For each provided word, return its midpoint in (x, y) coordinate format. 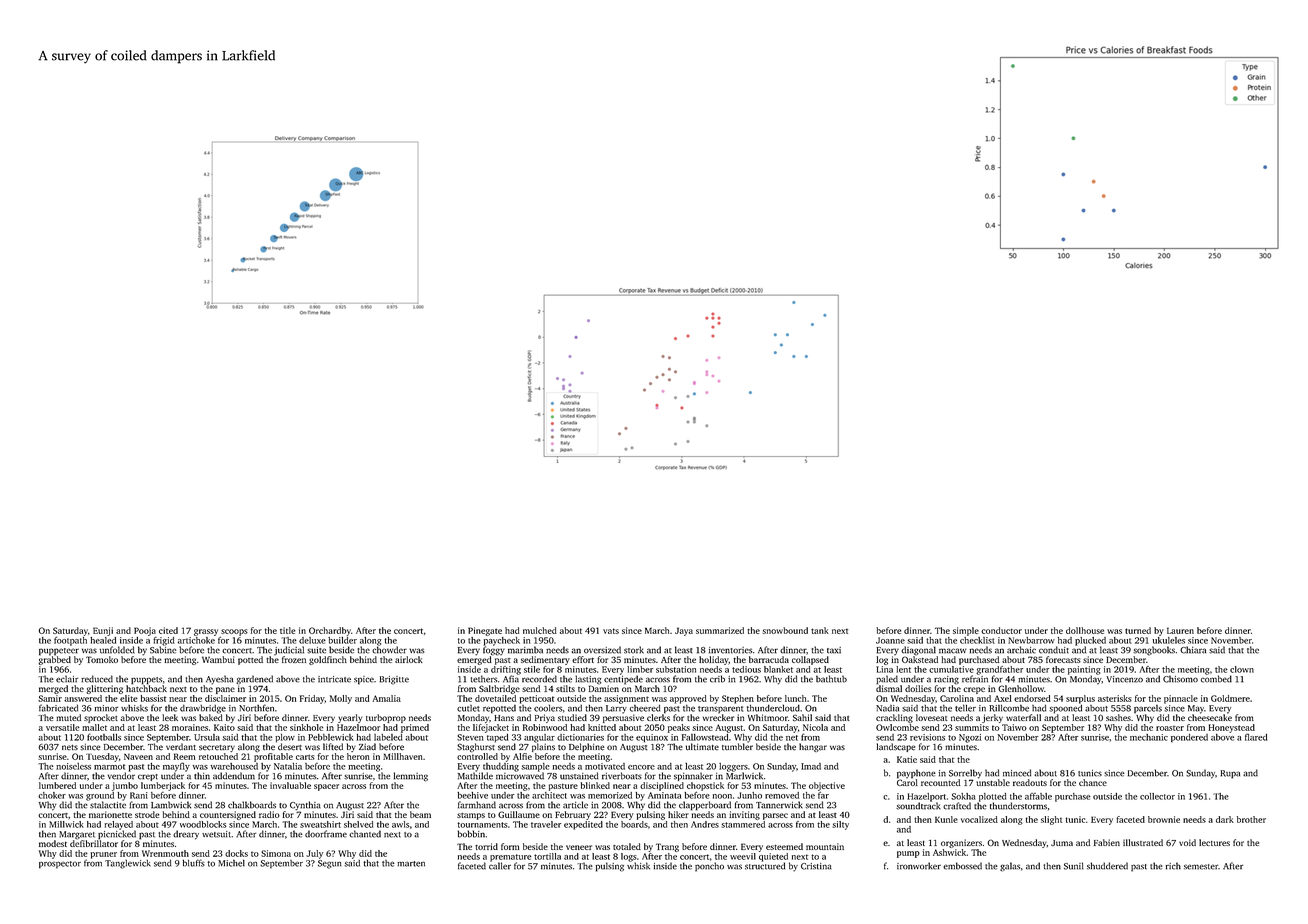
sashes (1118, 717)
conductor (1001, 630)
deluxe (312, 640)
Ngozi (970, 738)
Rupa (1230, 774)
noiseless (73, 766)
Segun (329, 864)
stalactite (108, 805)
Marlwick (744, 776)
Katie (907, 759)
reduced (97, 679)
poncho (709, 867)
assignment (626, 699)
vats (611, 631)
